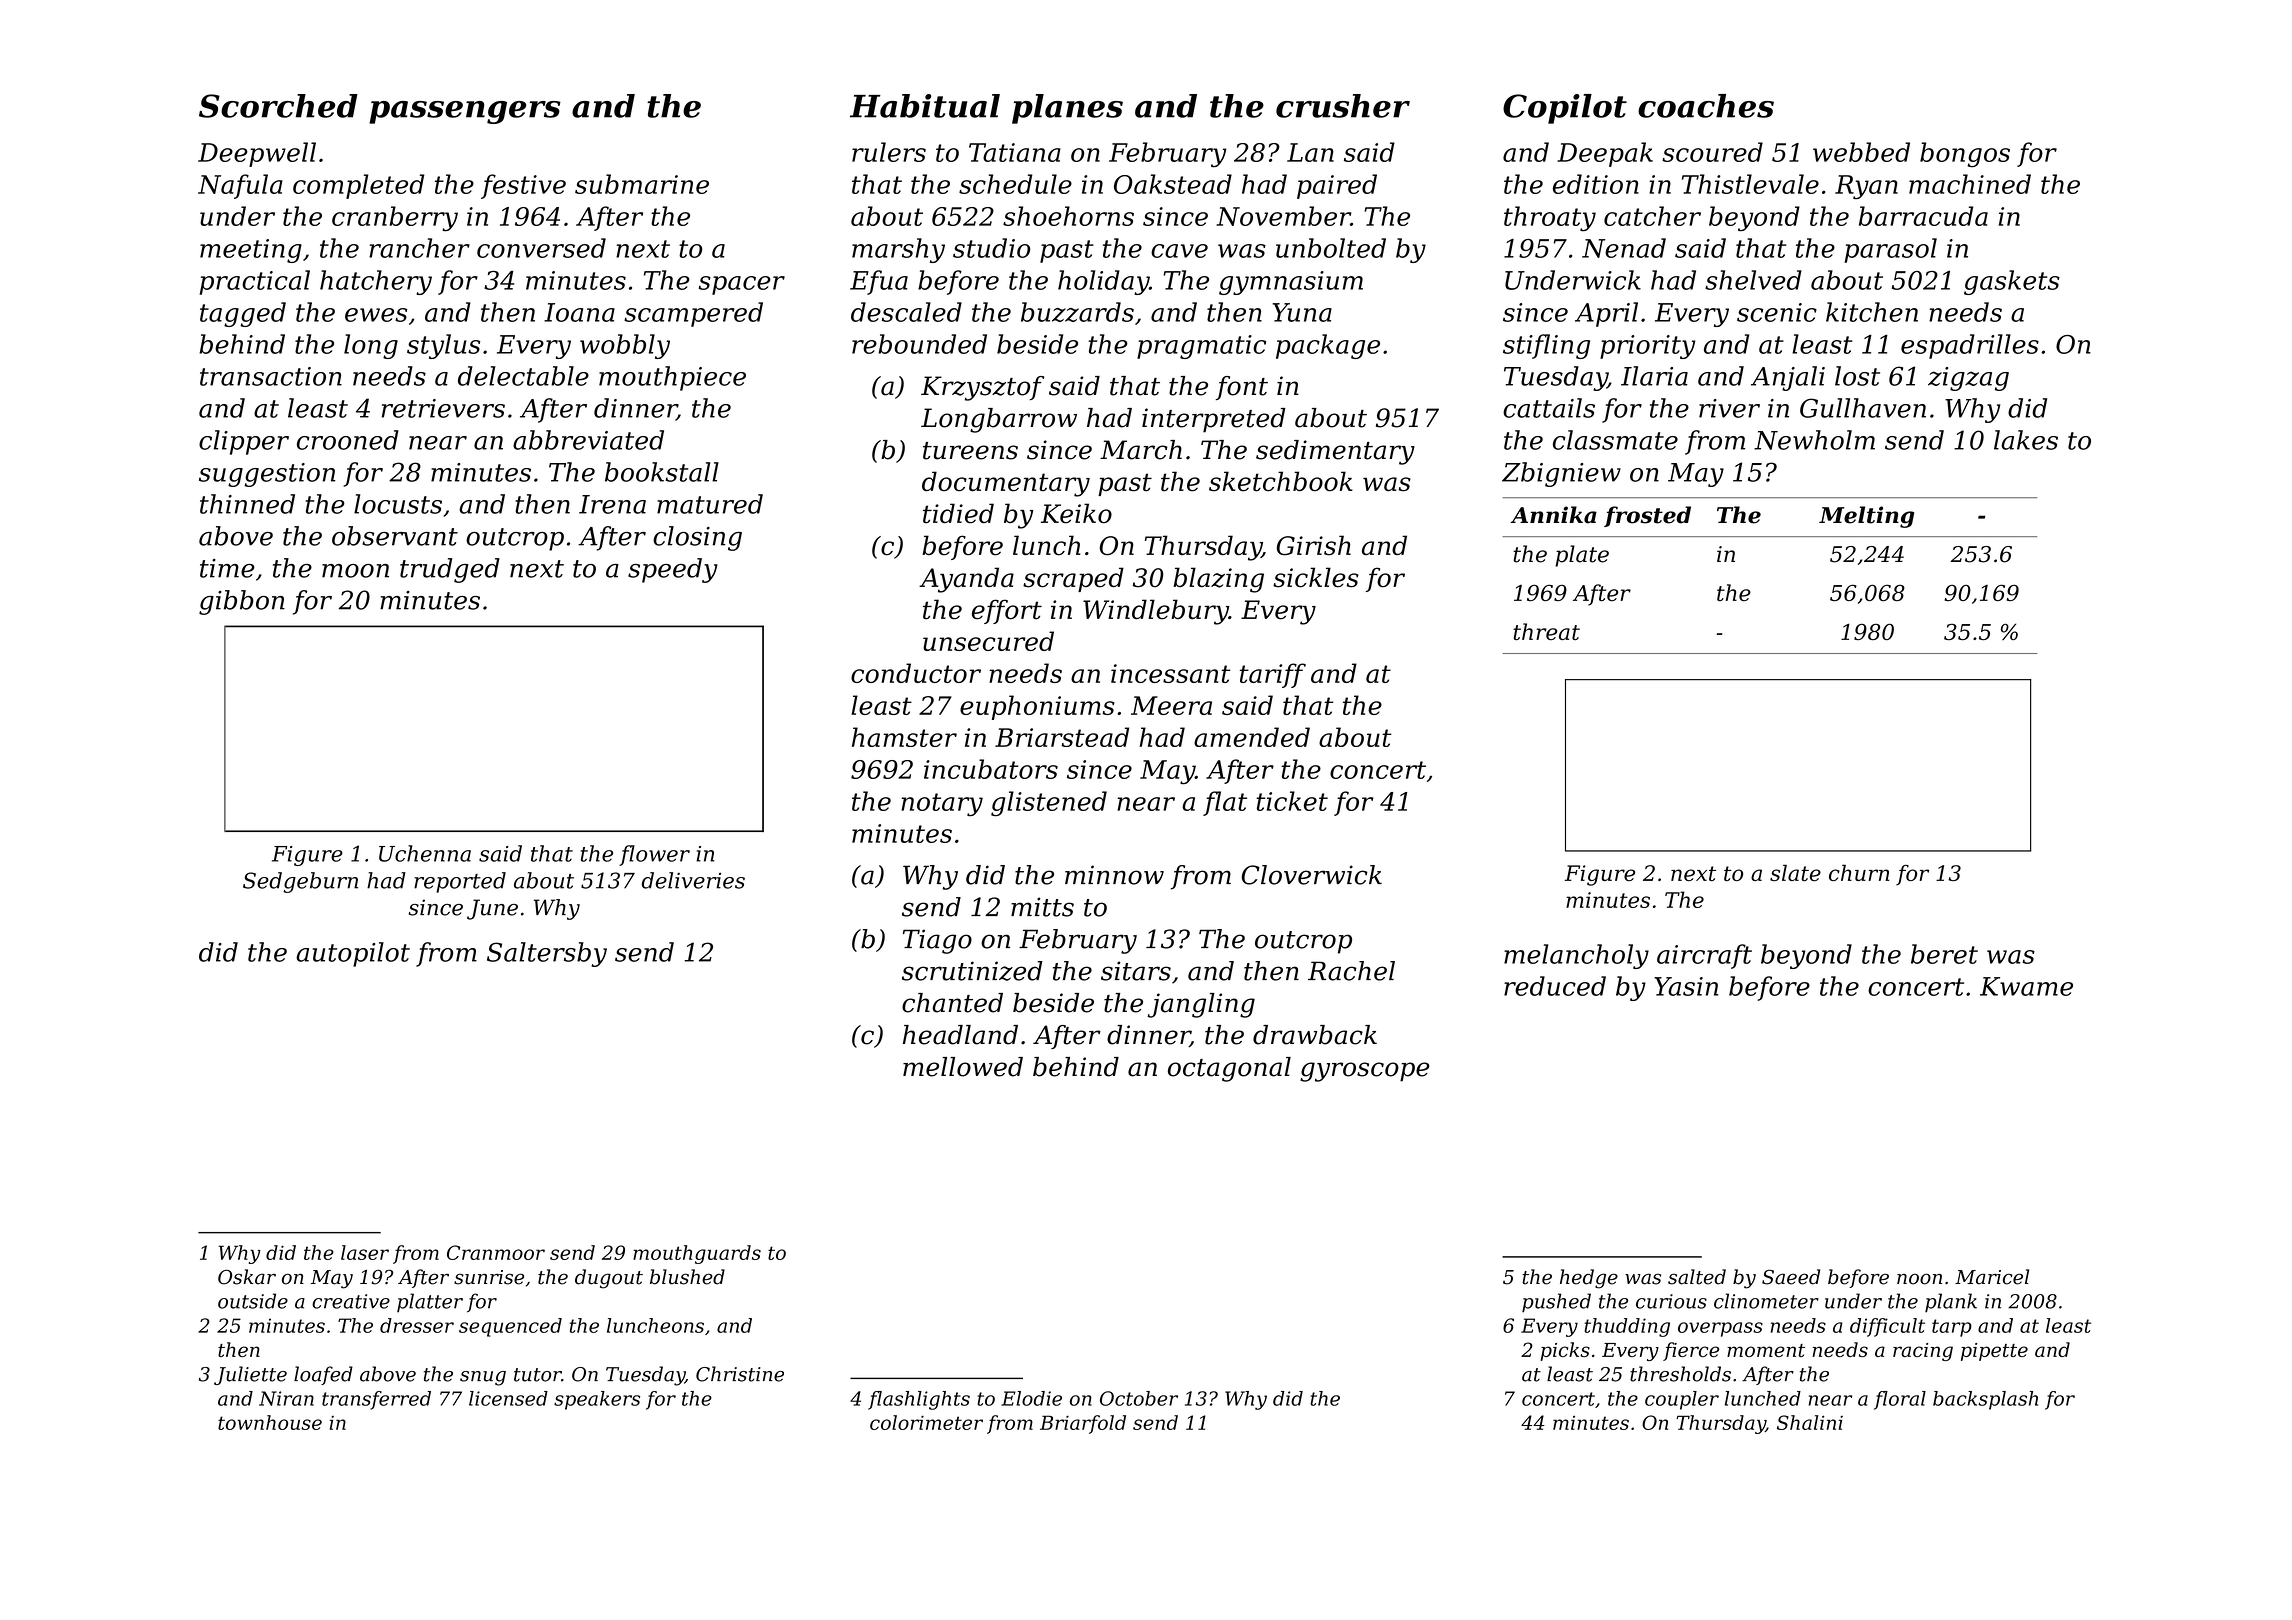  I want to click on speakers, so click(597, 1400).
